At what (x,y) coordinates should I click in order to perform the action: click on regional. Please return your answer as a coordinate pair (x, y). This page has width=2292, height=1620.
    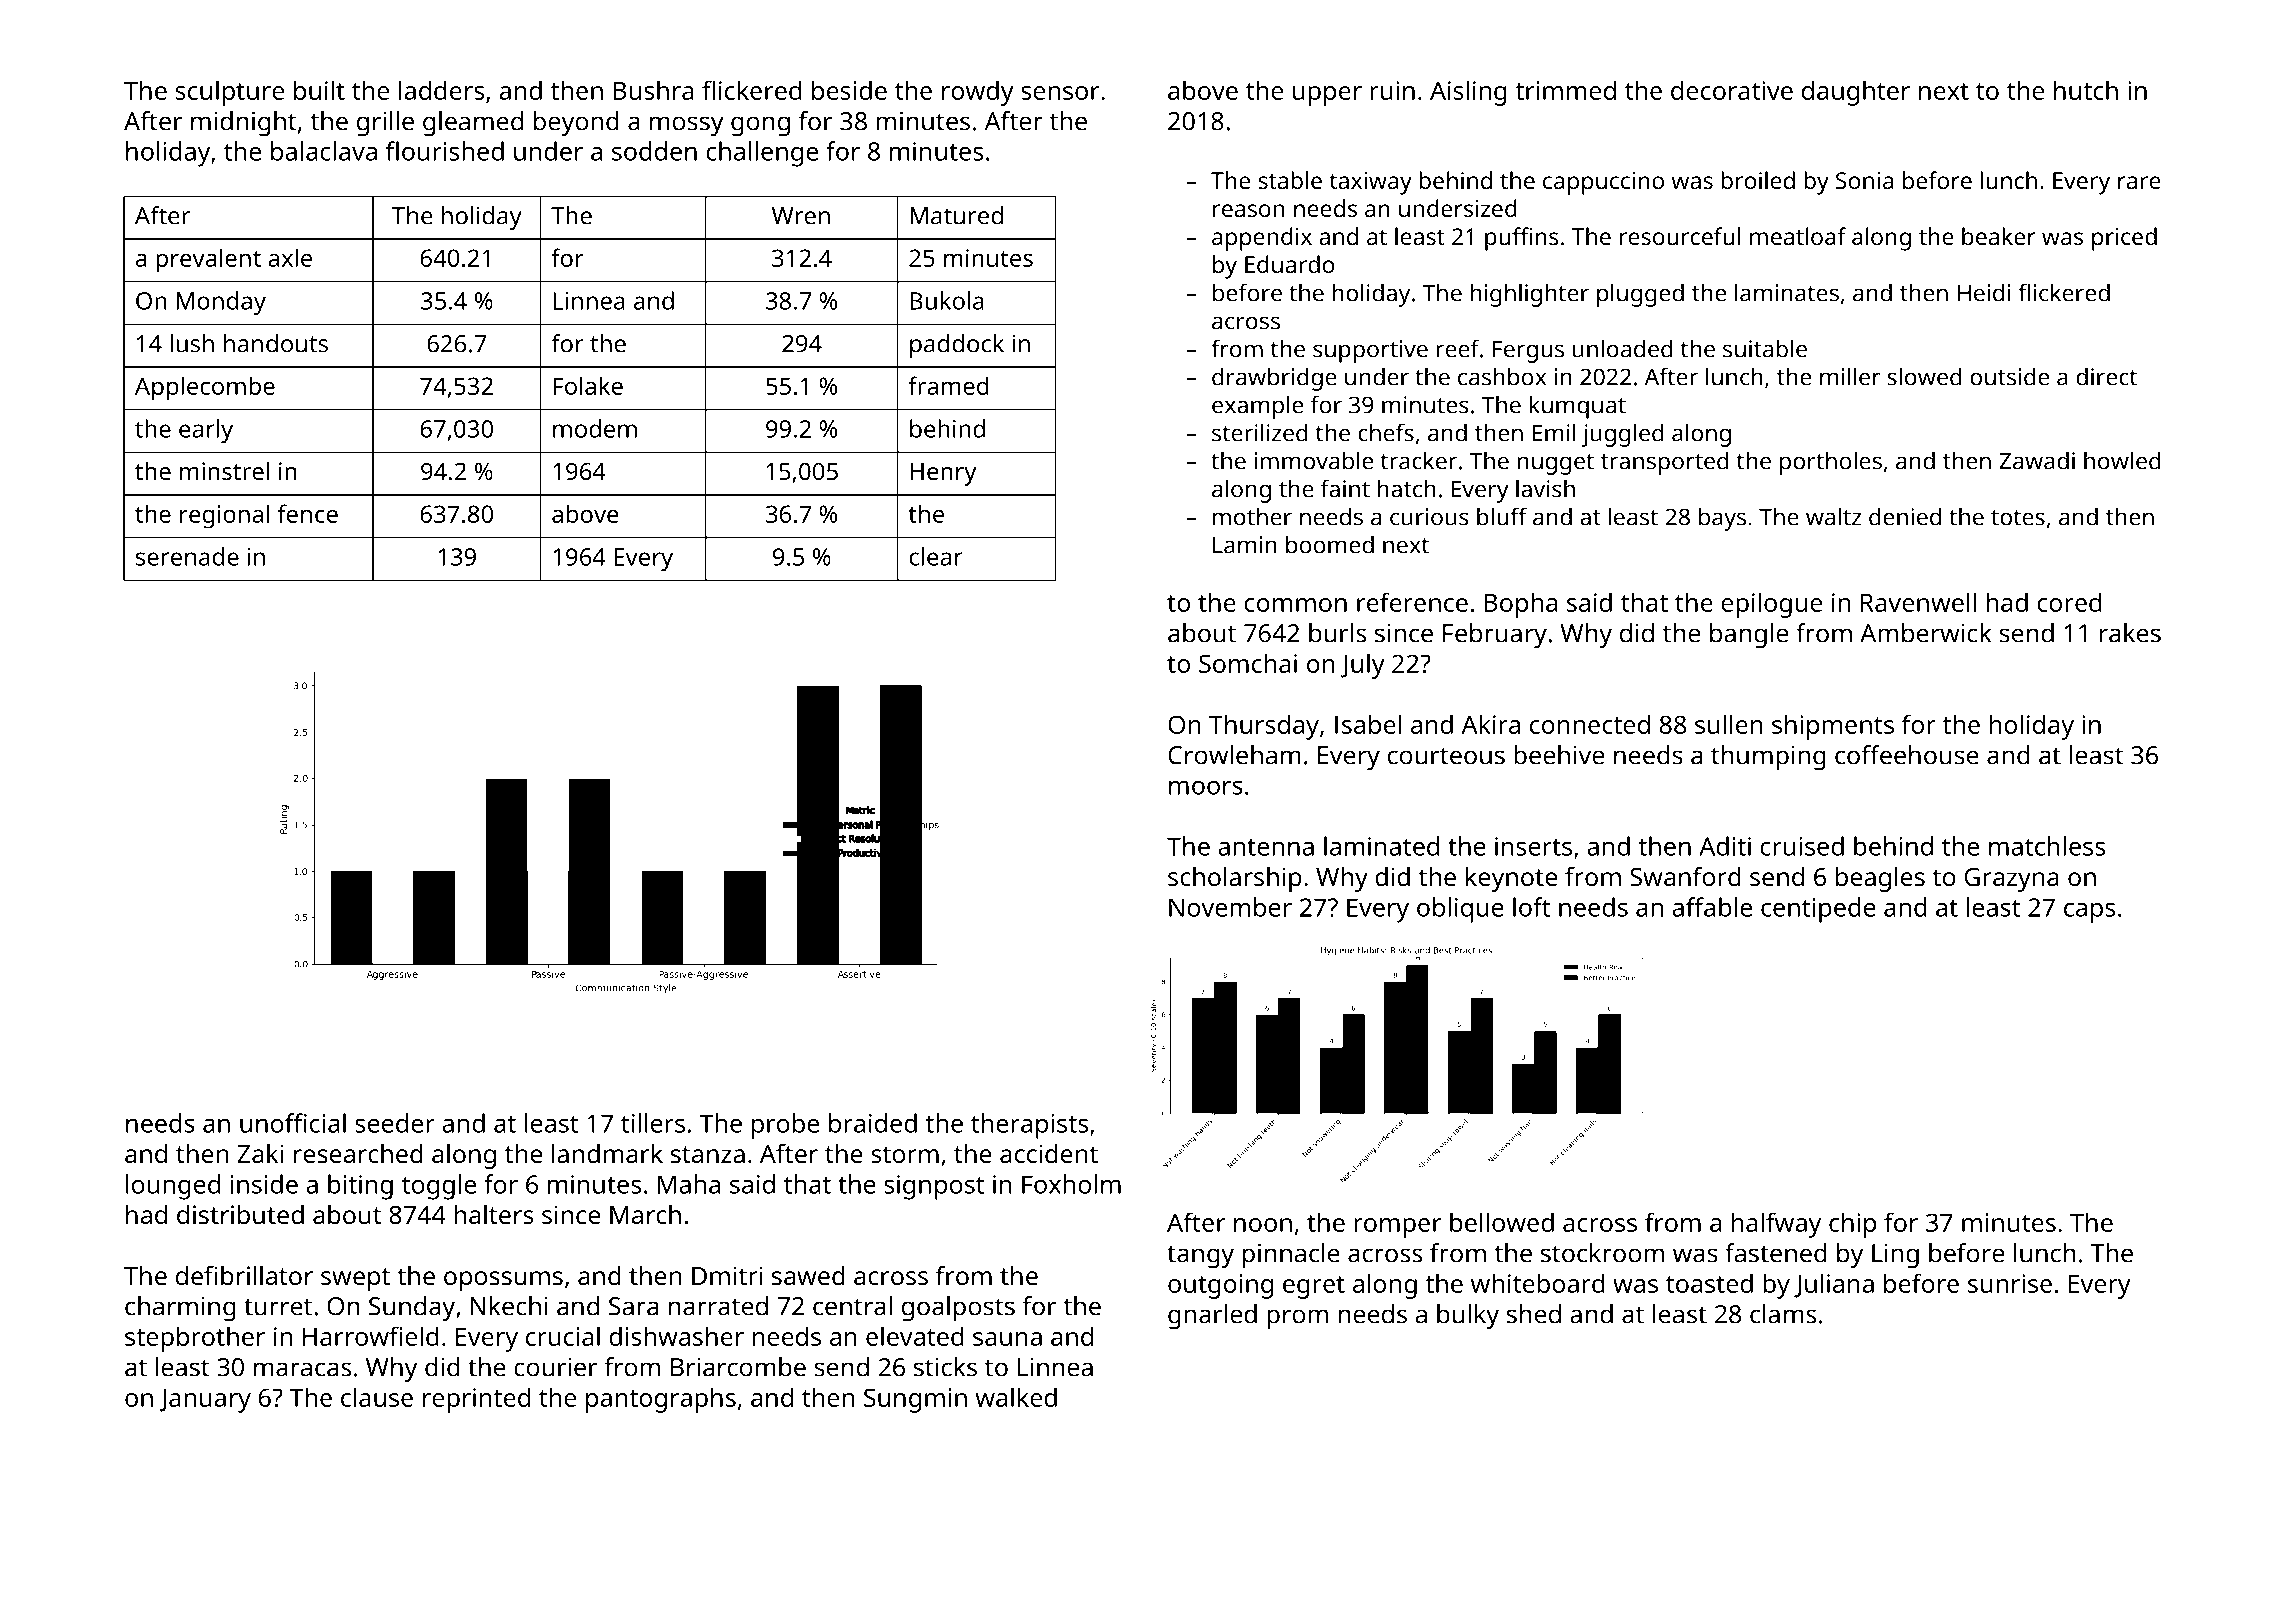
    Looking at the image, I should click on (224, 516).
